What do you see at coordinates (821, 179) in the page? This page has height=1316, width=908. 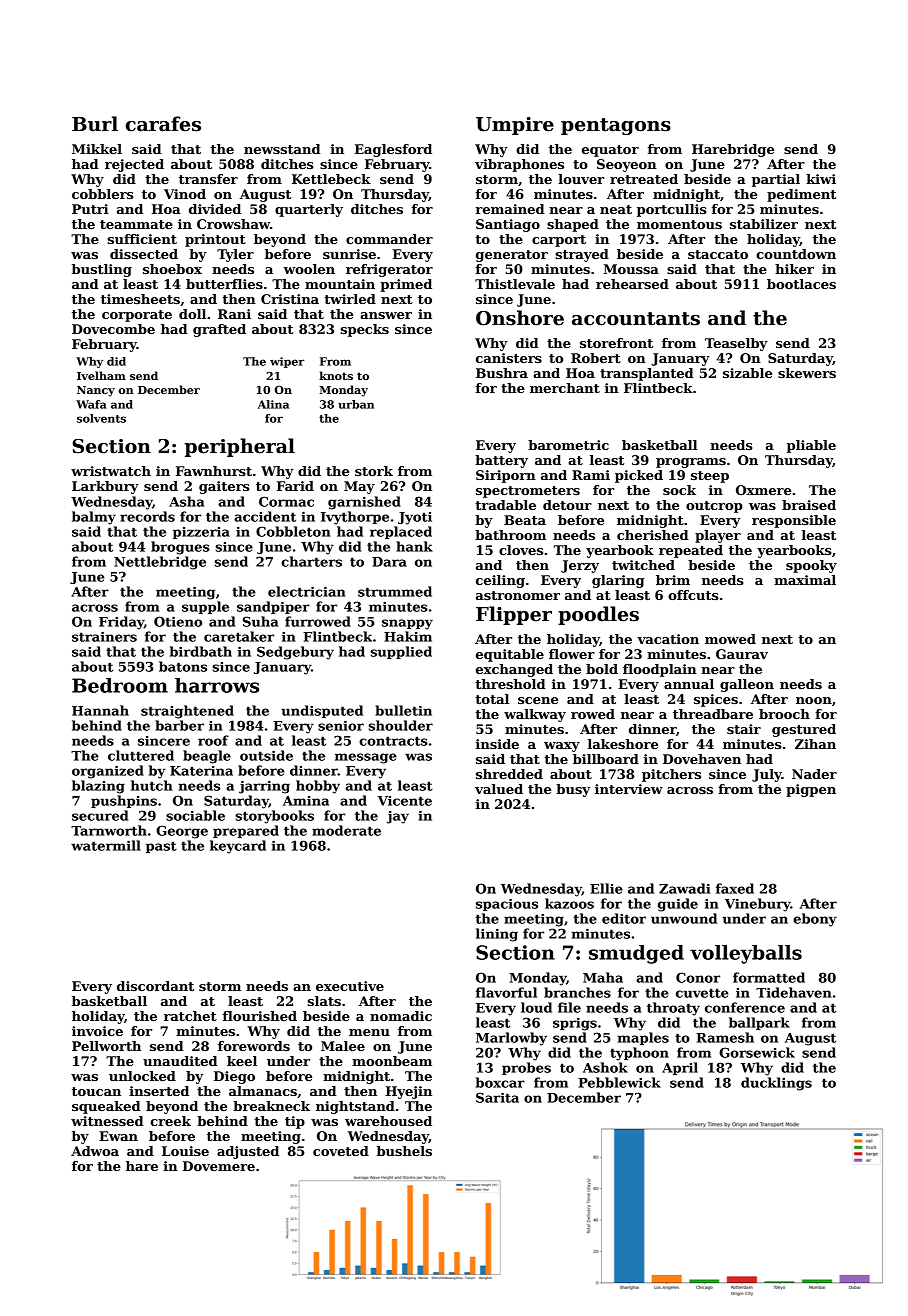 I see `kiwi` at bounding box center [821, 179].
